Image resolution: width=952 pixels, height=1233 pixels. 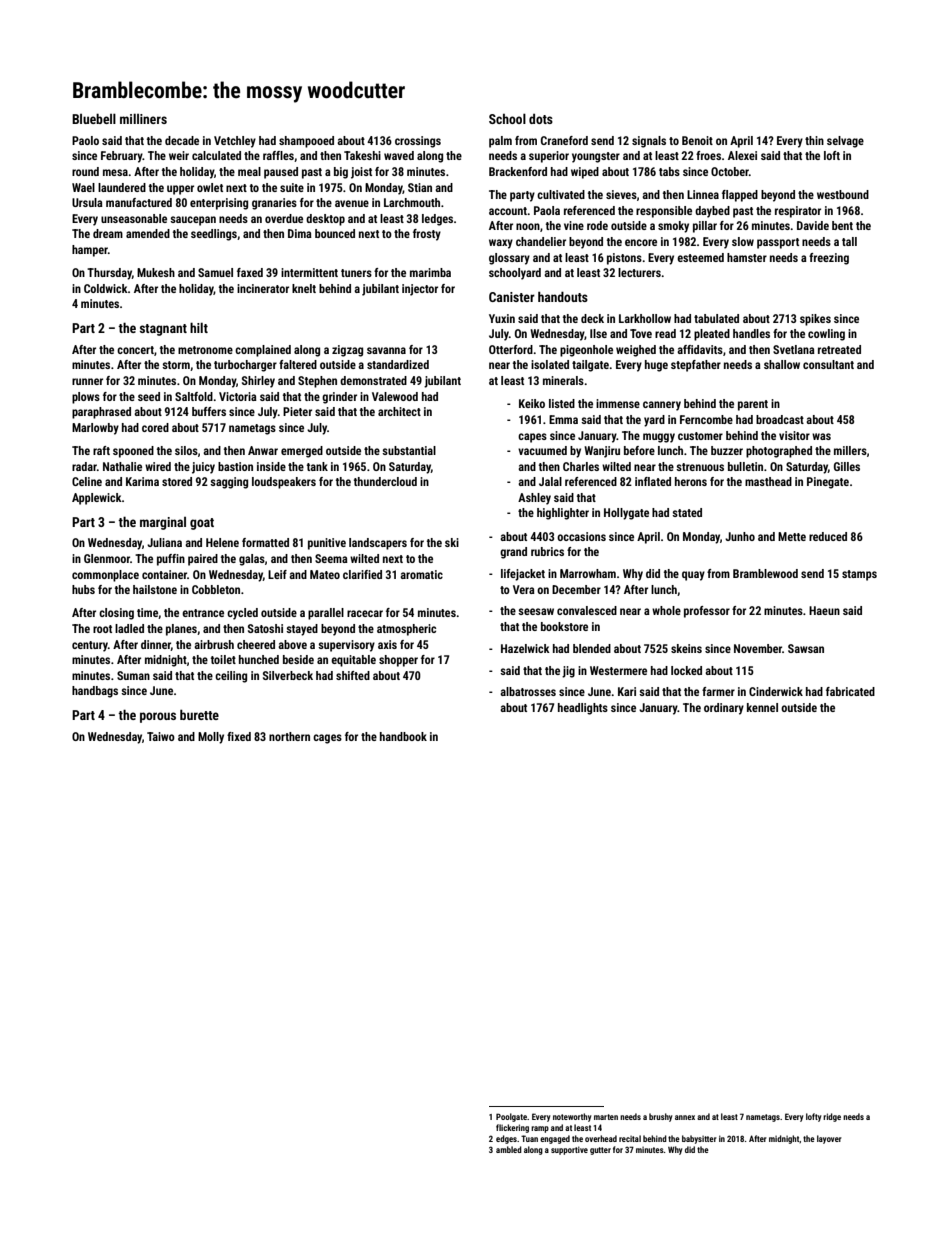 What do you see at coordinates (199, 327) in the document?
I see `hilt` at bounding box center [199, 327].
